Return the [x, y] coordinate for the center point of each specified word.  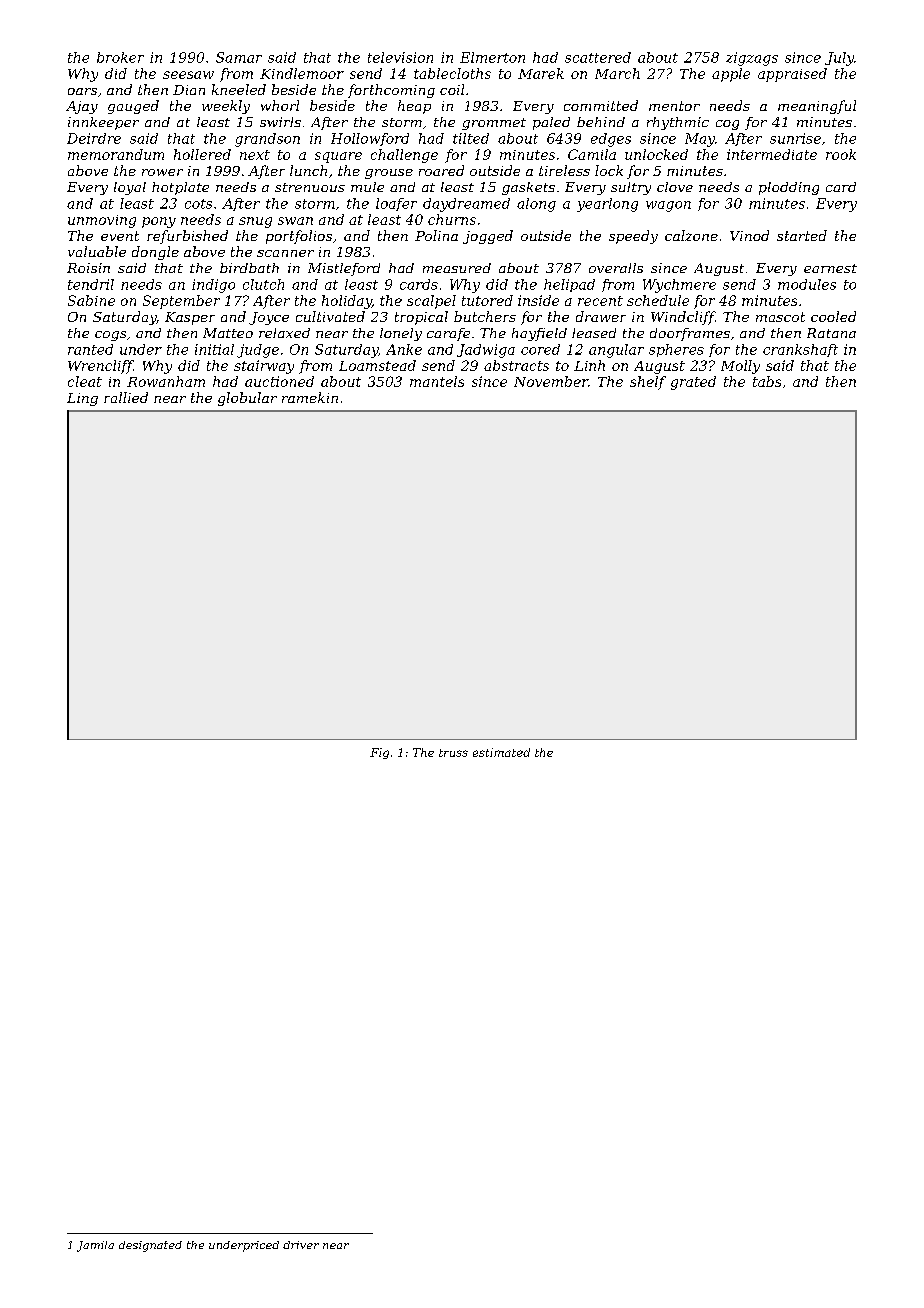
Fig [379, 753]
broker [120, 57]
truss [453, 753]
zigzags [752, 59]
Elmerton [492, 57]
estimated [501, 752]
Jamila [95, 1246]
